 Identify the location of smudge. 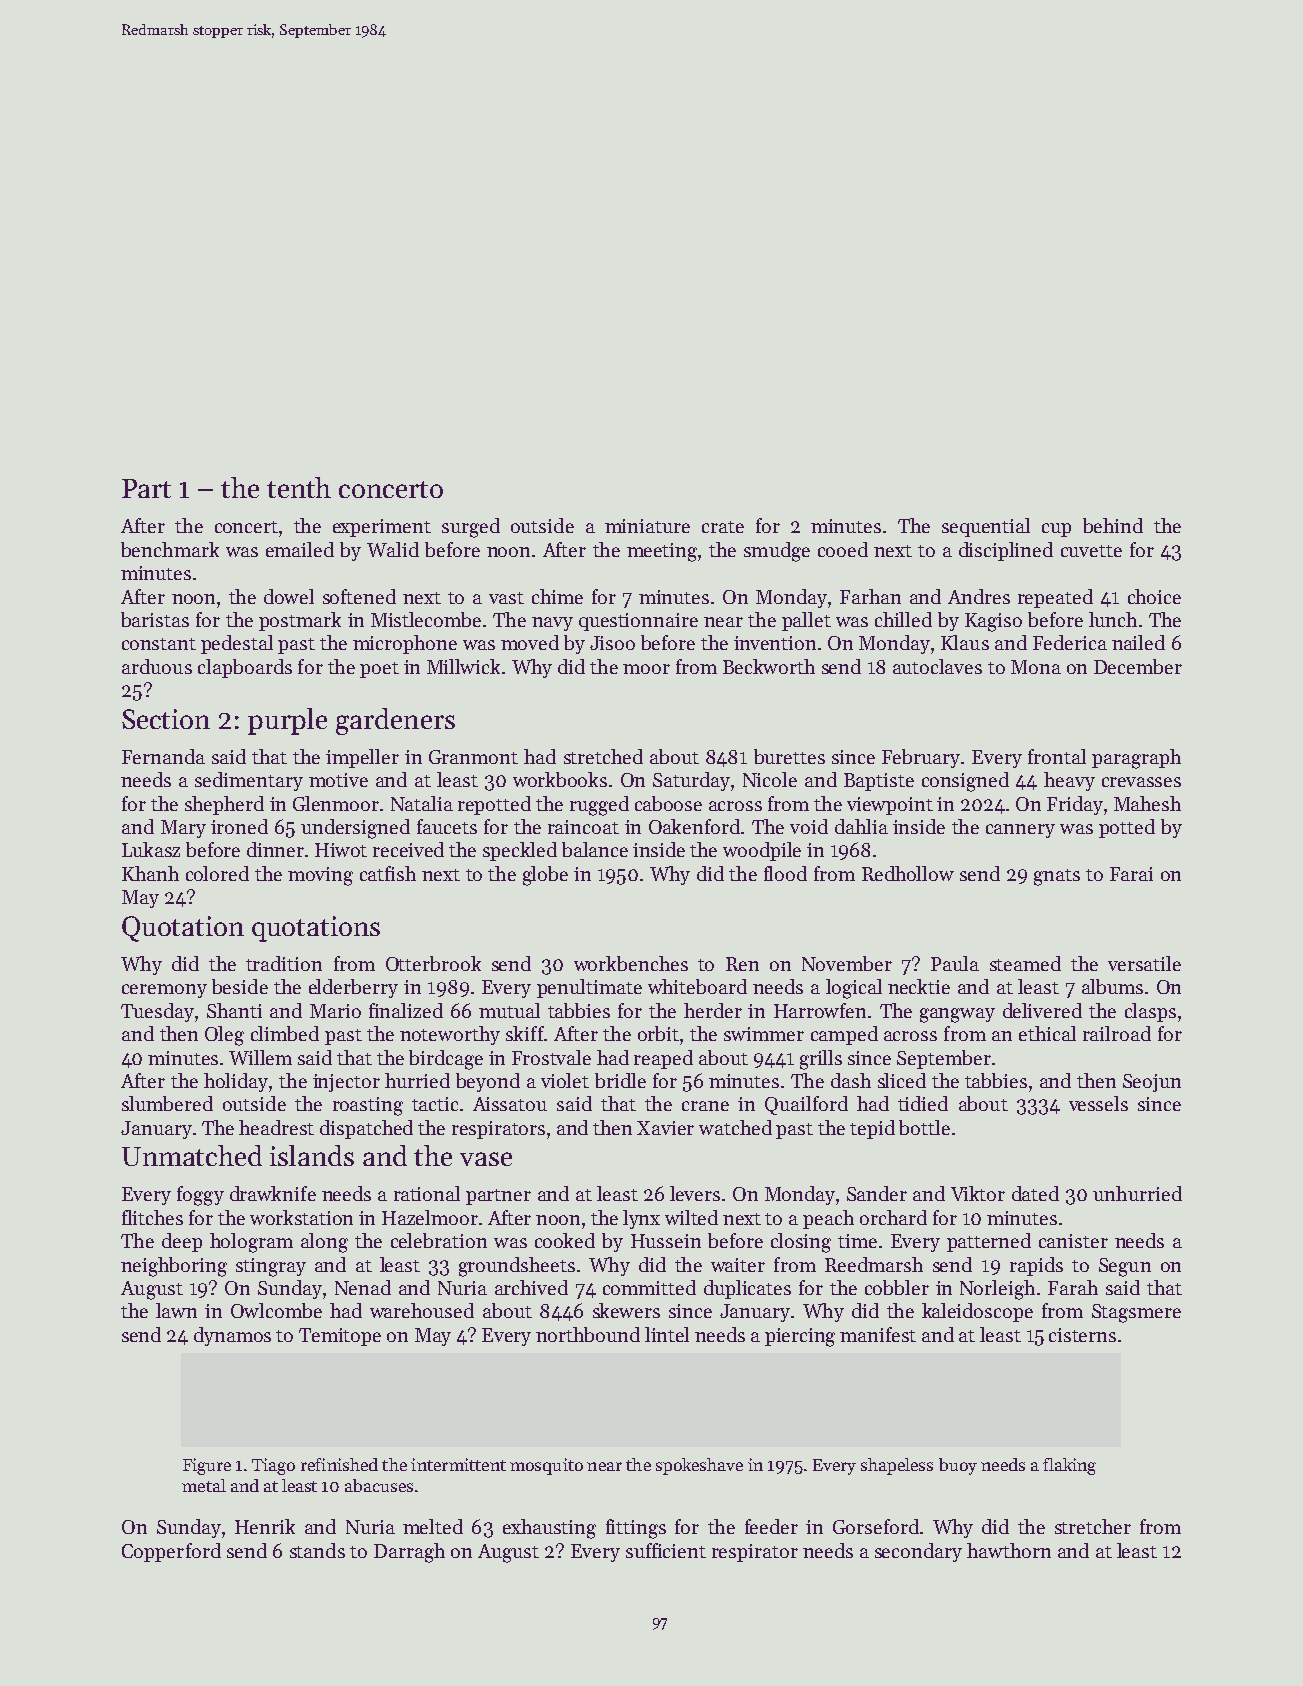
(777, 552).
